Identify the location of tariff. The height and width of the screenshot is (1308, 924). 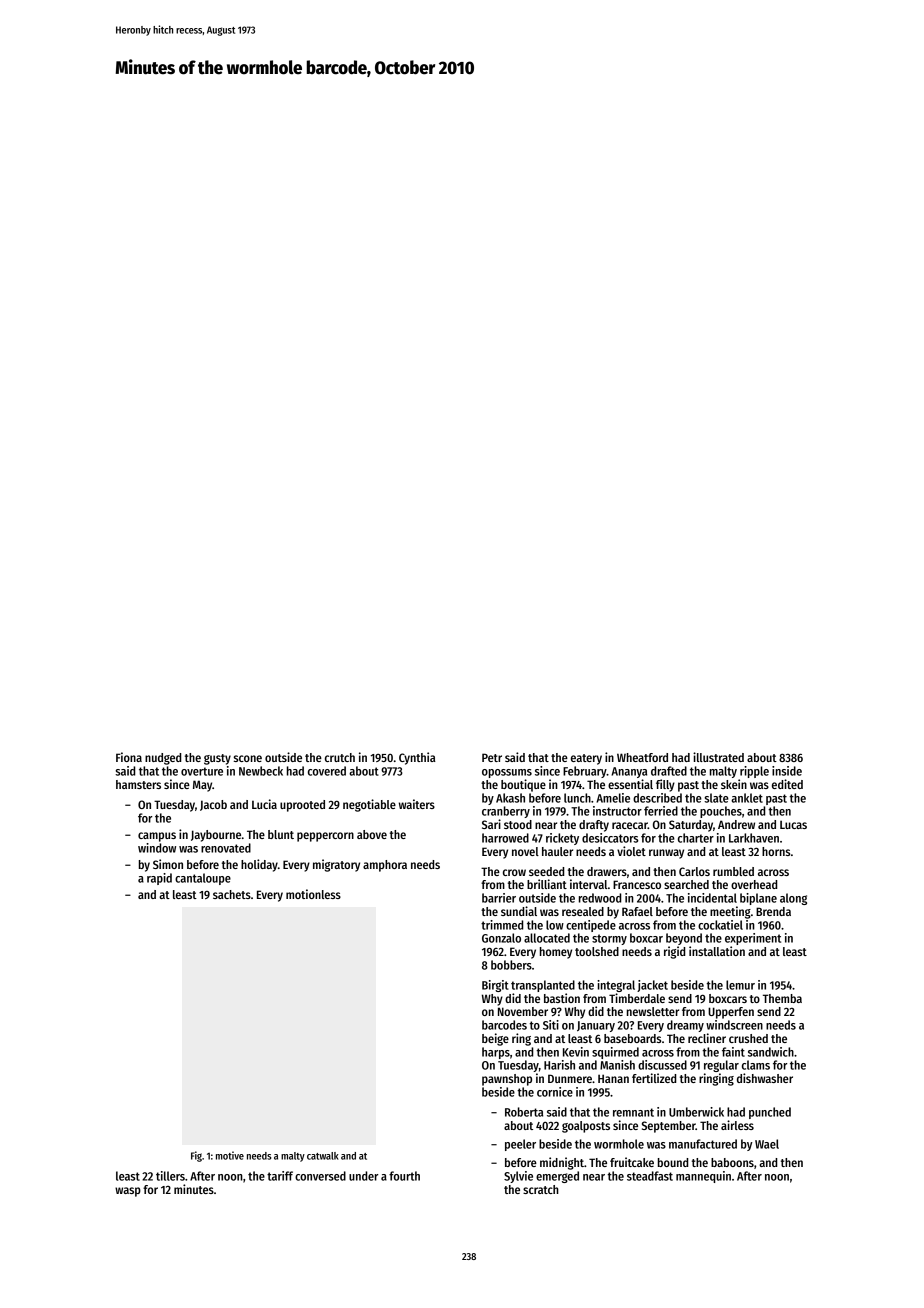
(280, 1176).
